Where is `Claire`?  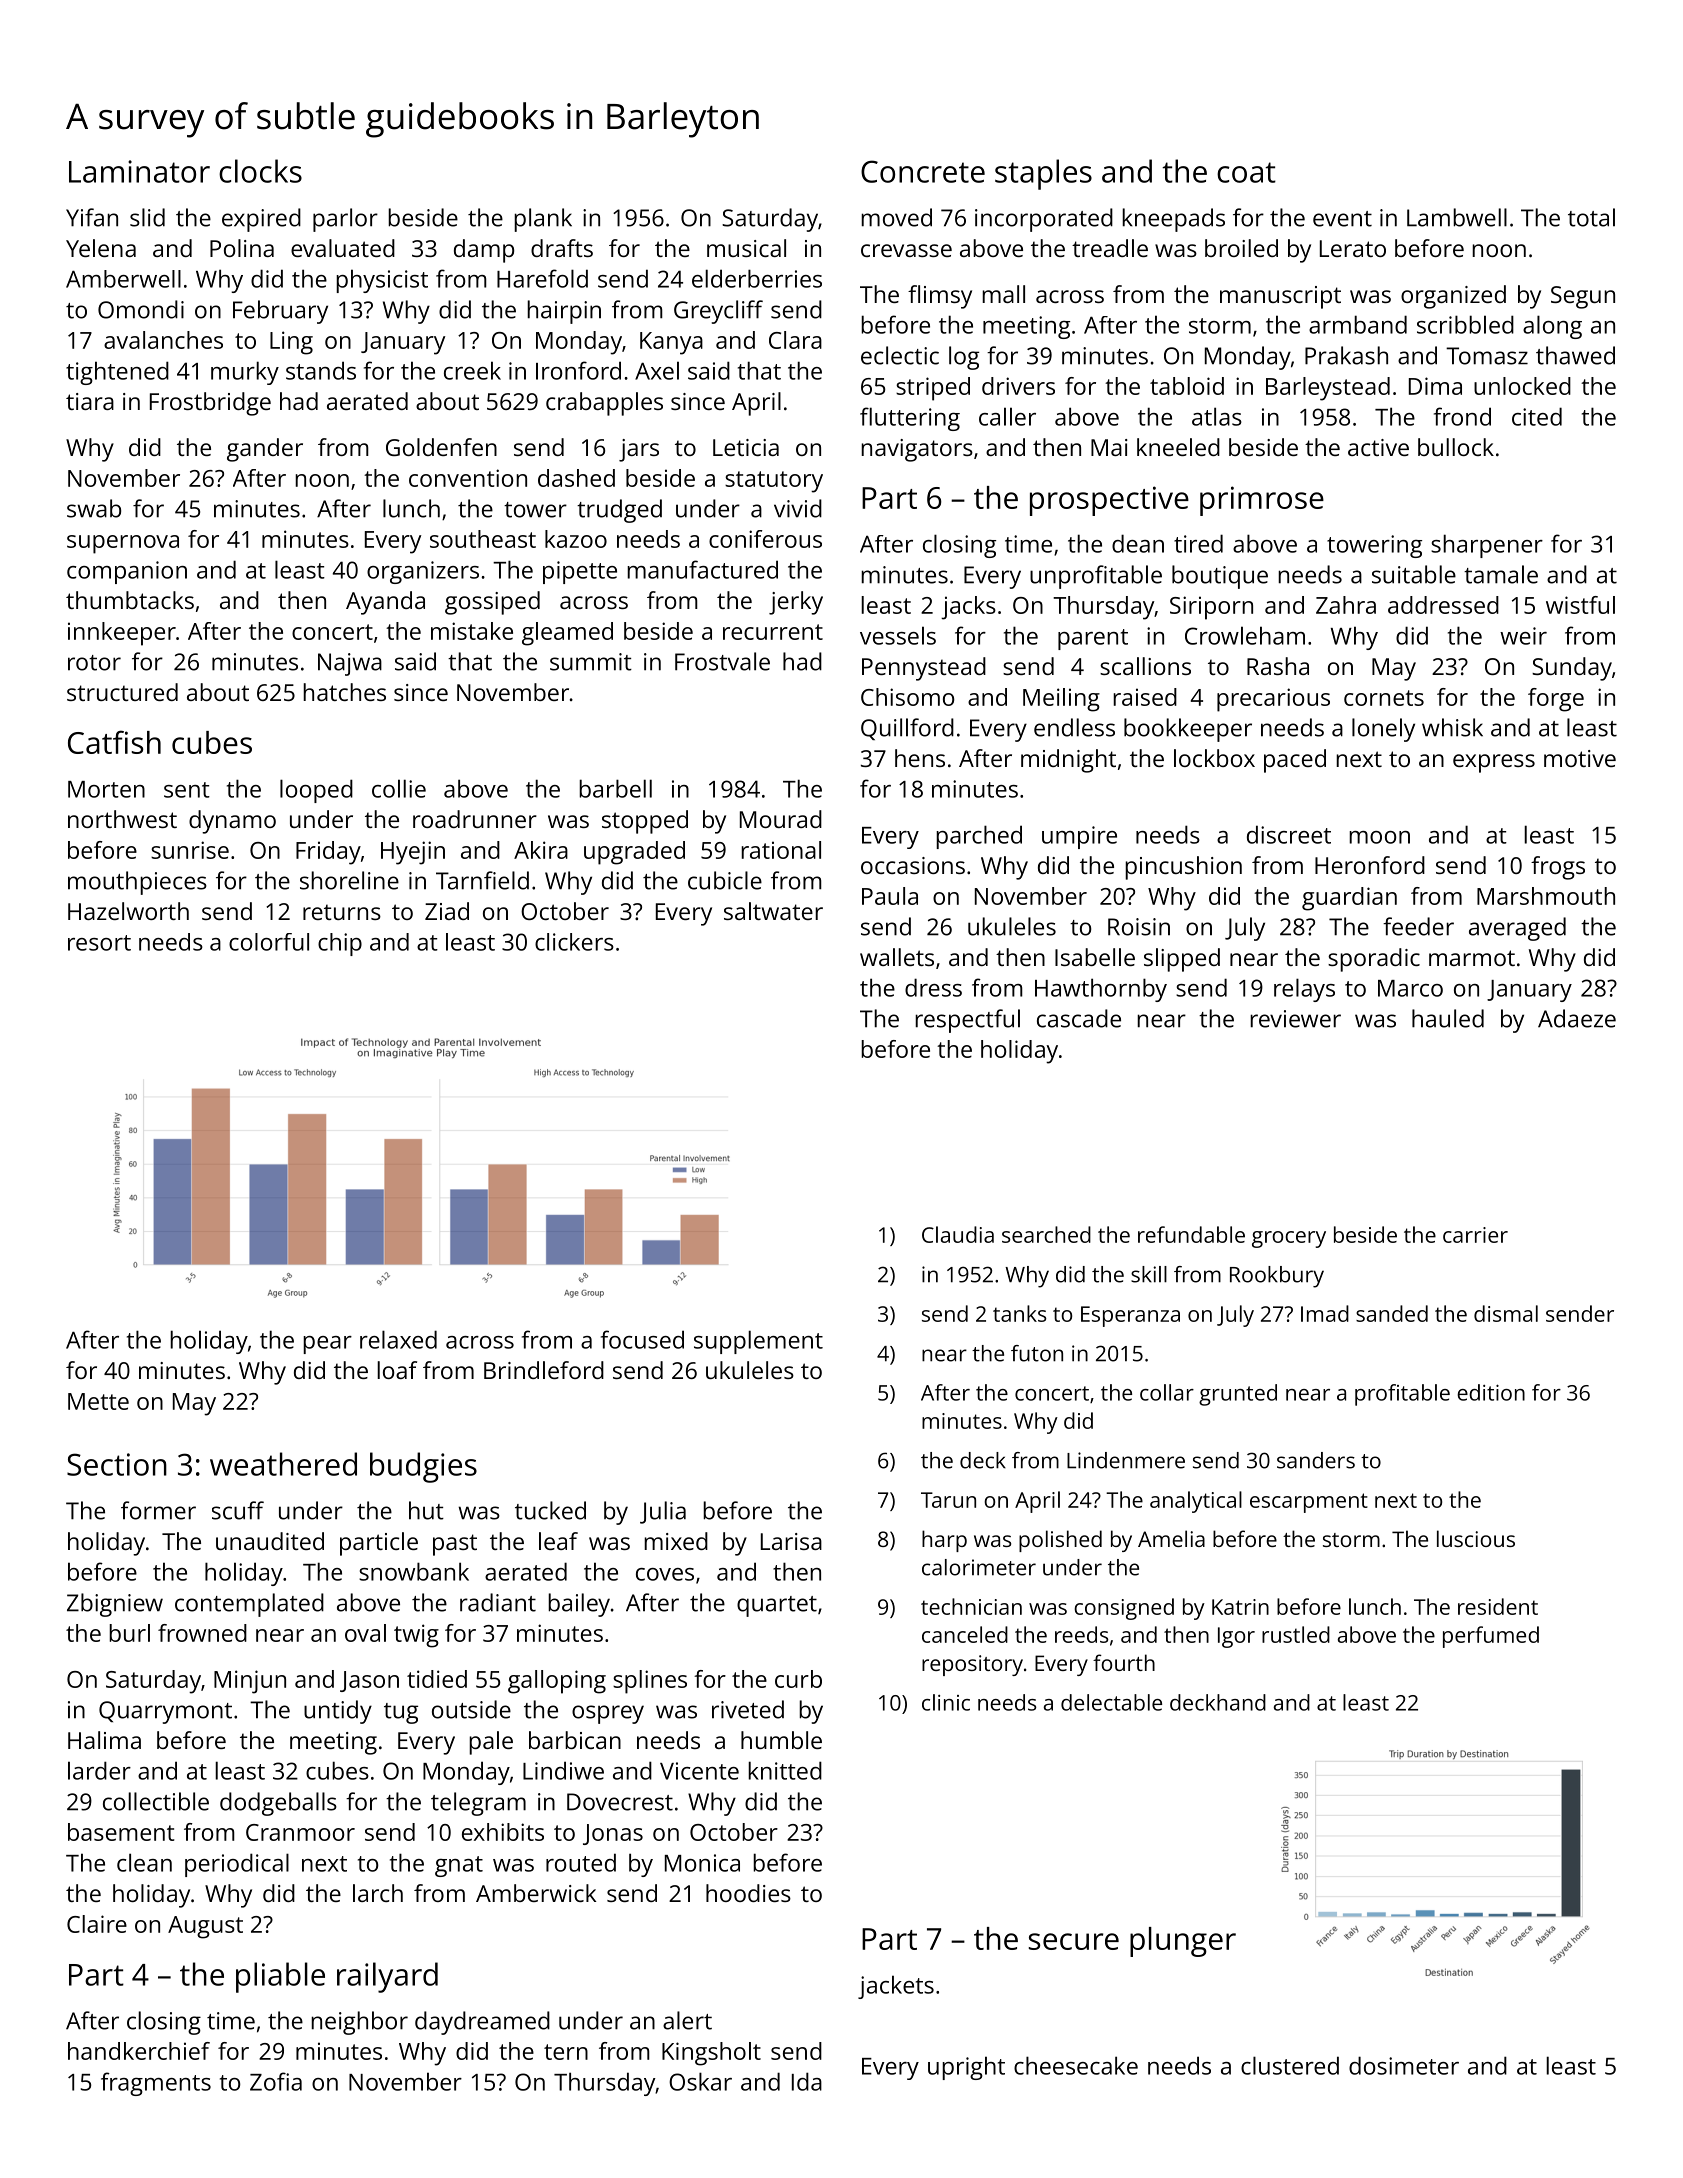 Claire is located at coordinates (97, 1924).
